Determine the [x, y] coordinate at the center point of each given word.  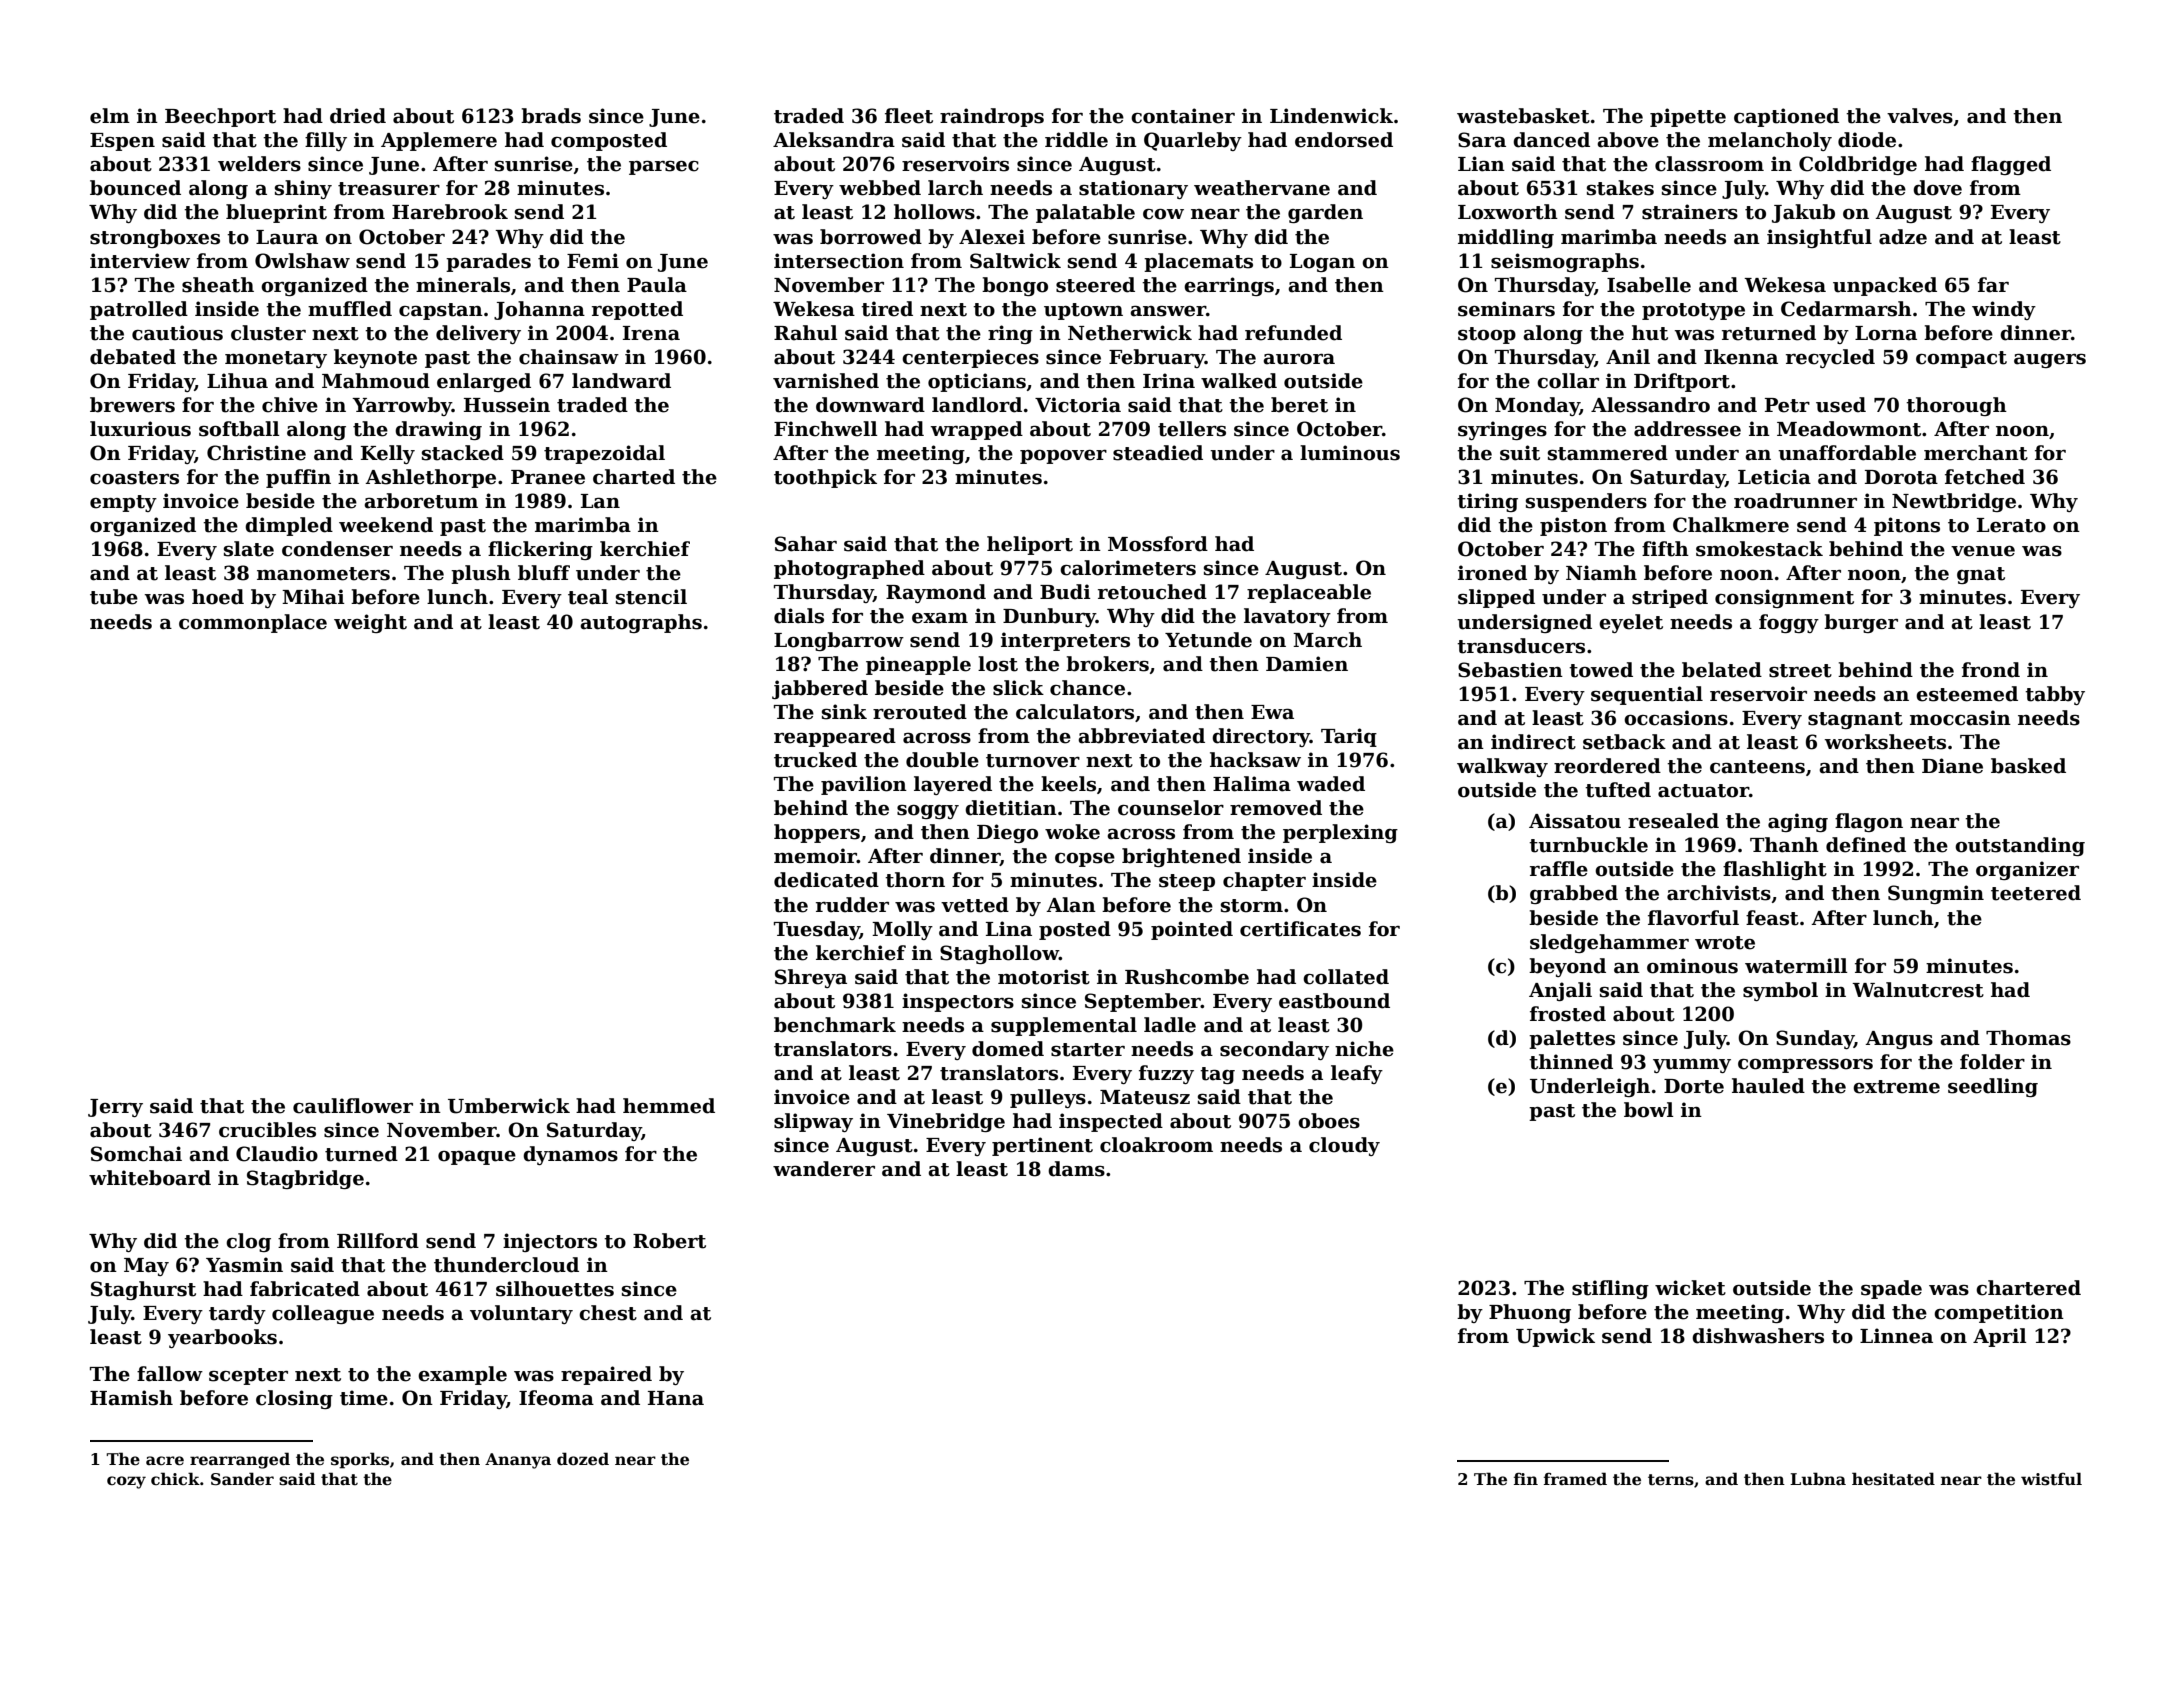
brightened [1181, 857]
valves [1920, 116]
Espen [122, 142]
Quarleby [1193, 141]
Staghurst [143, 1290]
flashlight [1775, 870]
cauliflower [353, 1106]
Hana [676, 1398]
